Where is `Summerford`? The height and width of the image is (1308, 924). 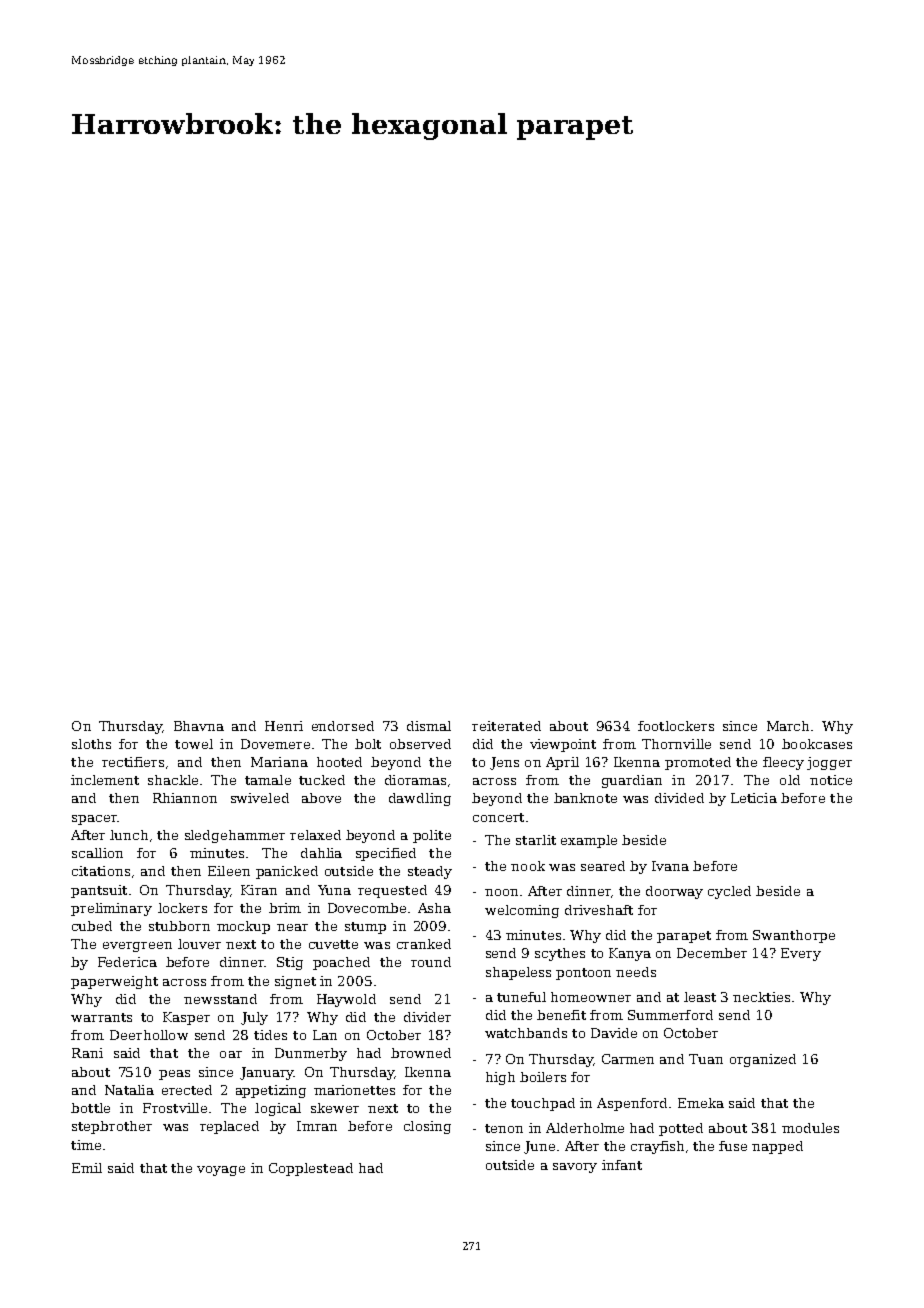 Summerford is located at coordinates (670, 1015).
